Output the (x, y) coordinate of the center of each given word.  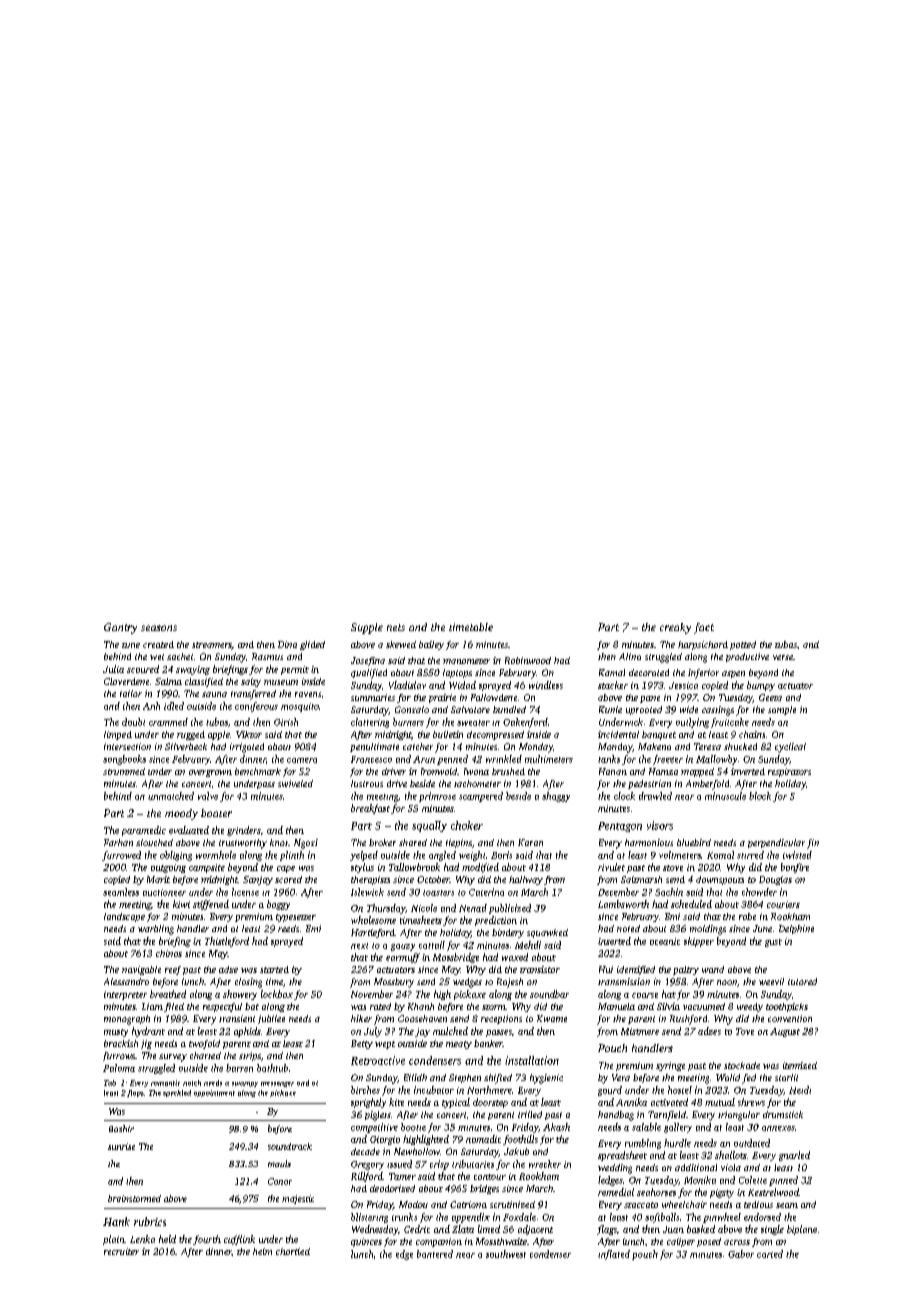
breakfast (370, 809)
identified (636, 970)
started (274, 969)
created (158, 644)
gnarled (794, 1156)
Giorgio (385, 1140)
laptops (457, 673)
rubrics (150, 1221)
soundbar (549, 994)
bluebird (694, 842)
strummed (124, 771)
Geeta (770, 697)
